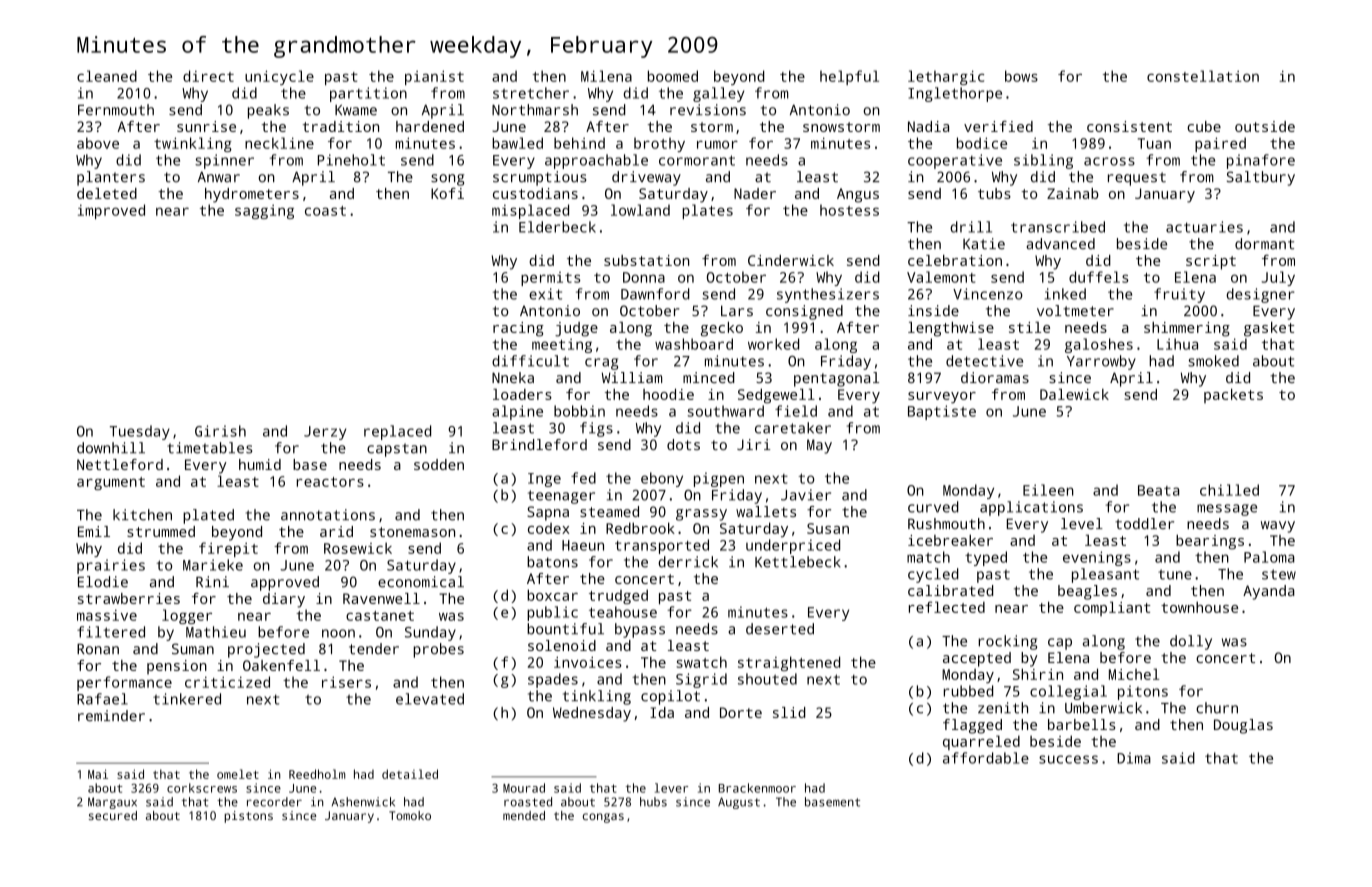  What do you see at coordinates (849, 77) in the screenshot?
I see `helpful` at bounding box center [849, 77].
